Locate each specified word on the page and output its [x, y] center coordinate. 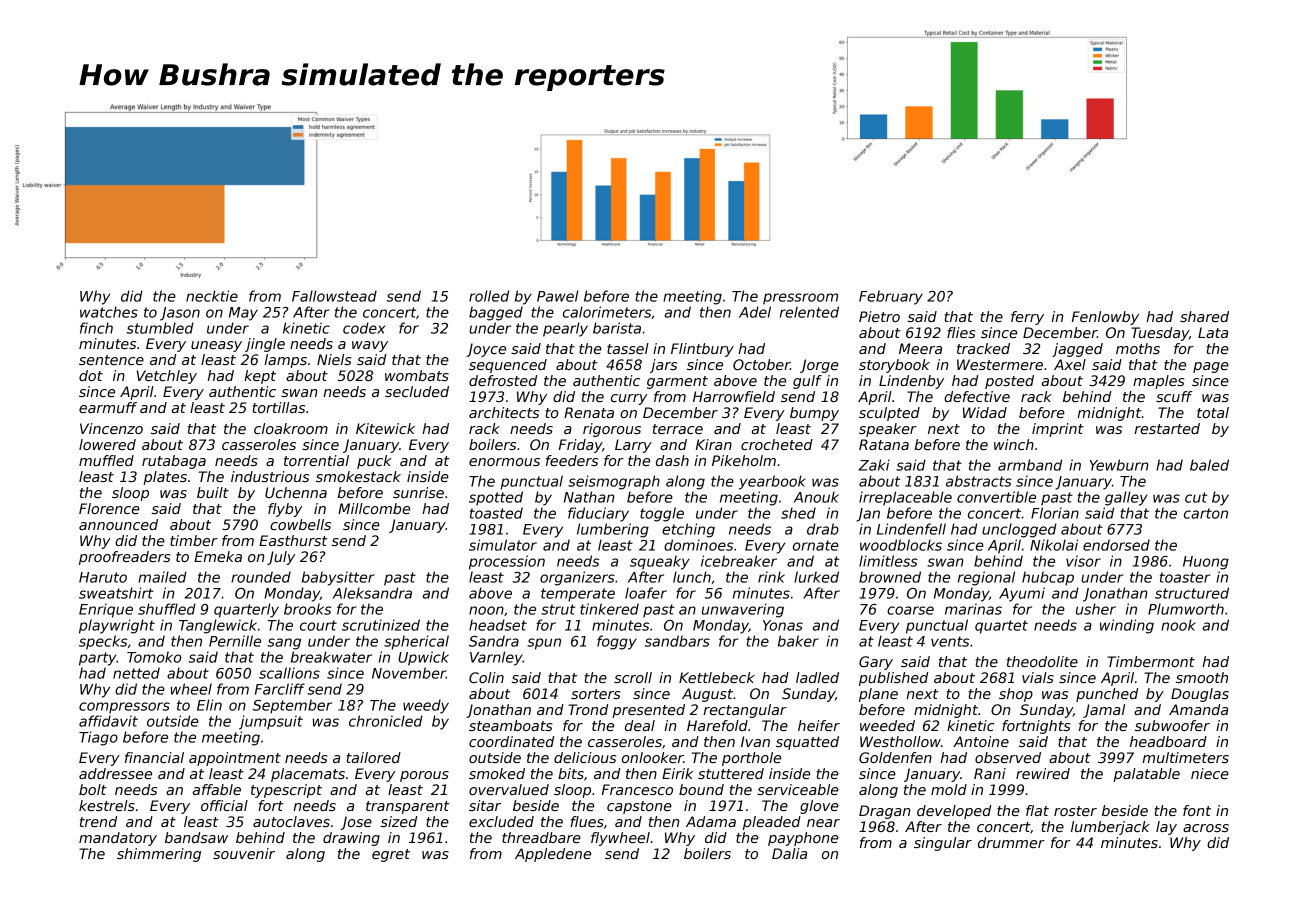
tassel [628, 348]
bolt [93, 789]
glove [819, 807]
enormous [504, 462]
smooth [1202, 677]
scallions [289, 673]
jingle [265, 345]
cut [1196, 497]
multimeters [1185, 757]
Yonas [783, 625]
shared [1204, 316]
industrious [270, 476]
